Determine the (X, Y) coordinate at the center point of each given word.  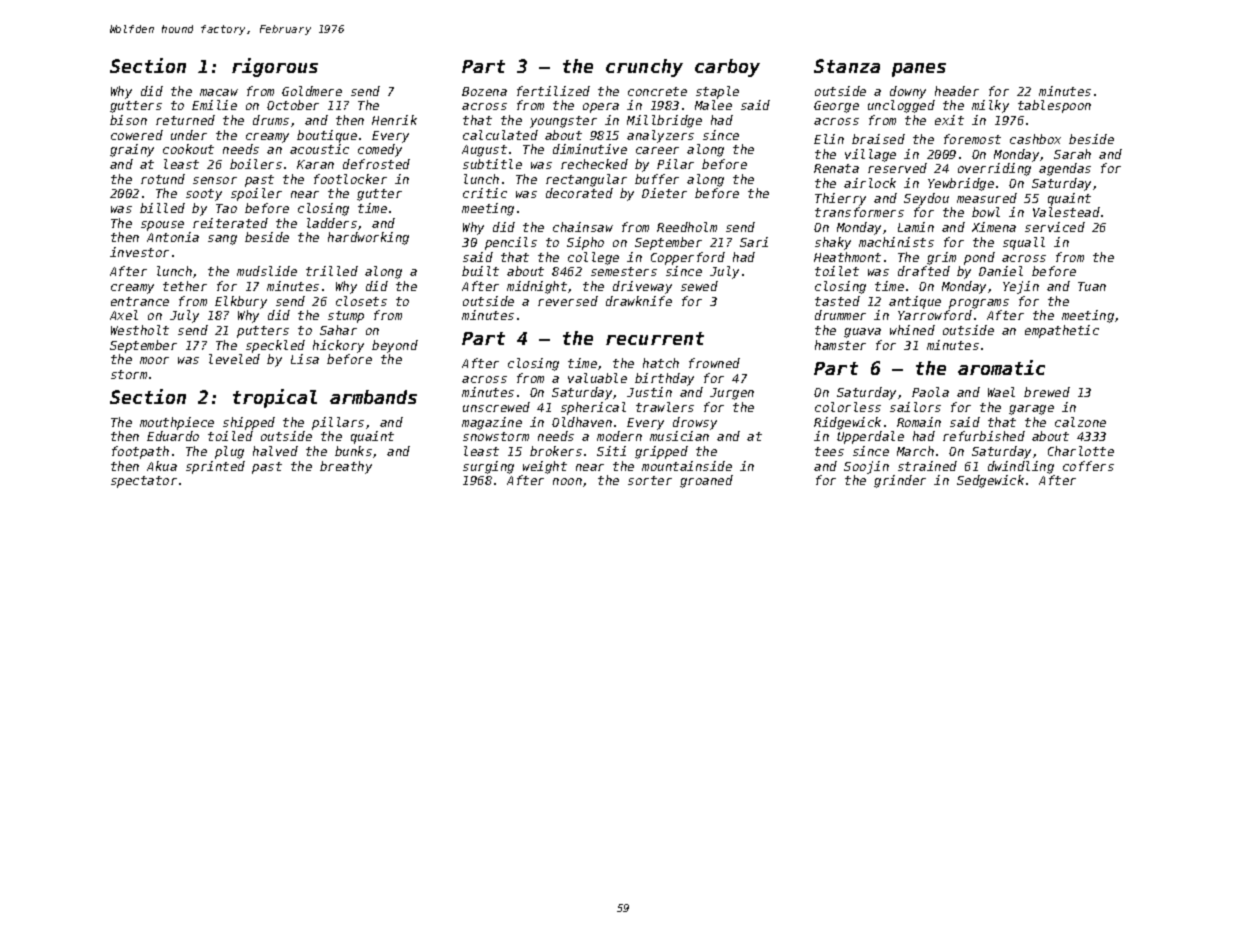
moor (154, 360)
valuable (597, 378)
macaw (219, 92)
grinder (900, 481)
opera (601, 108)
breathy (346, 467)
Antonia (173, 237)
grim (941, 258)
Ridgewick (847, 423)
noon (567, 481)
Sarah (1072, 154)
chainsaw (583, 227)
